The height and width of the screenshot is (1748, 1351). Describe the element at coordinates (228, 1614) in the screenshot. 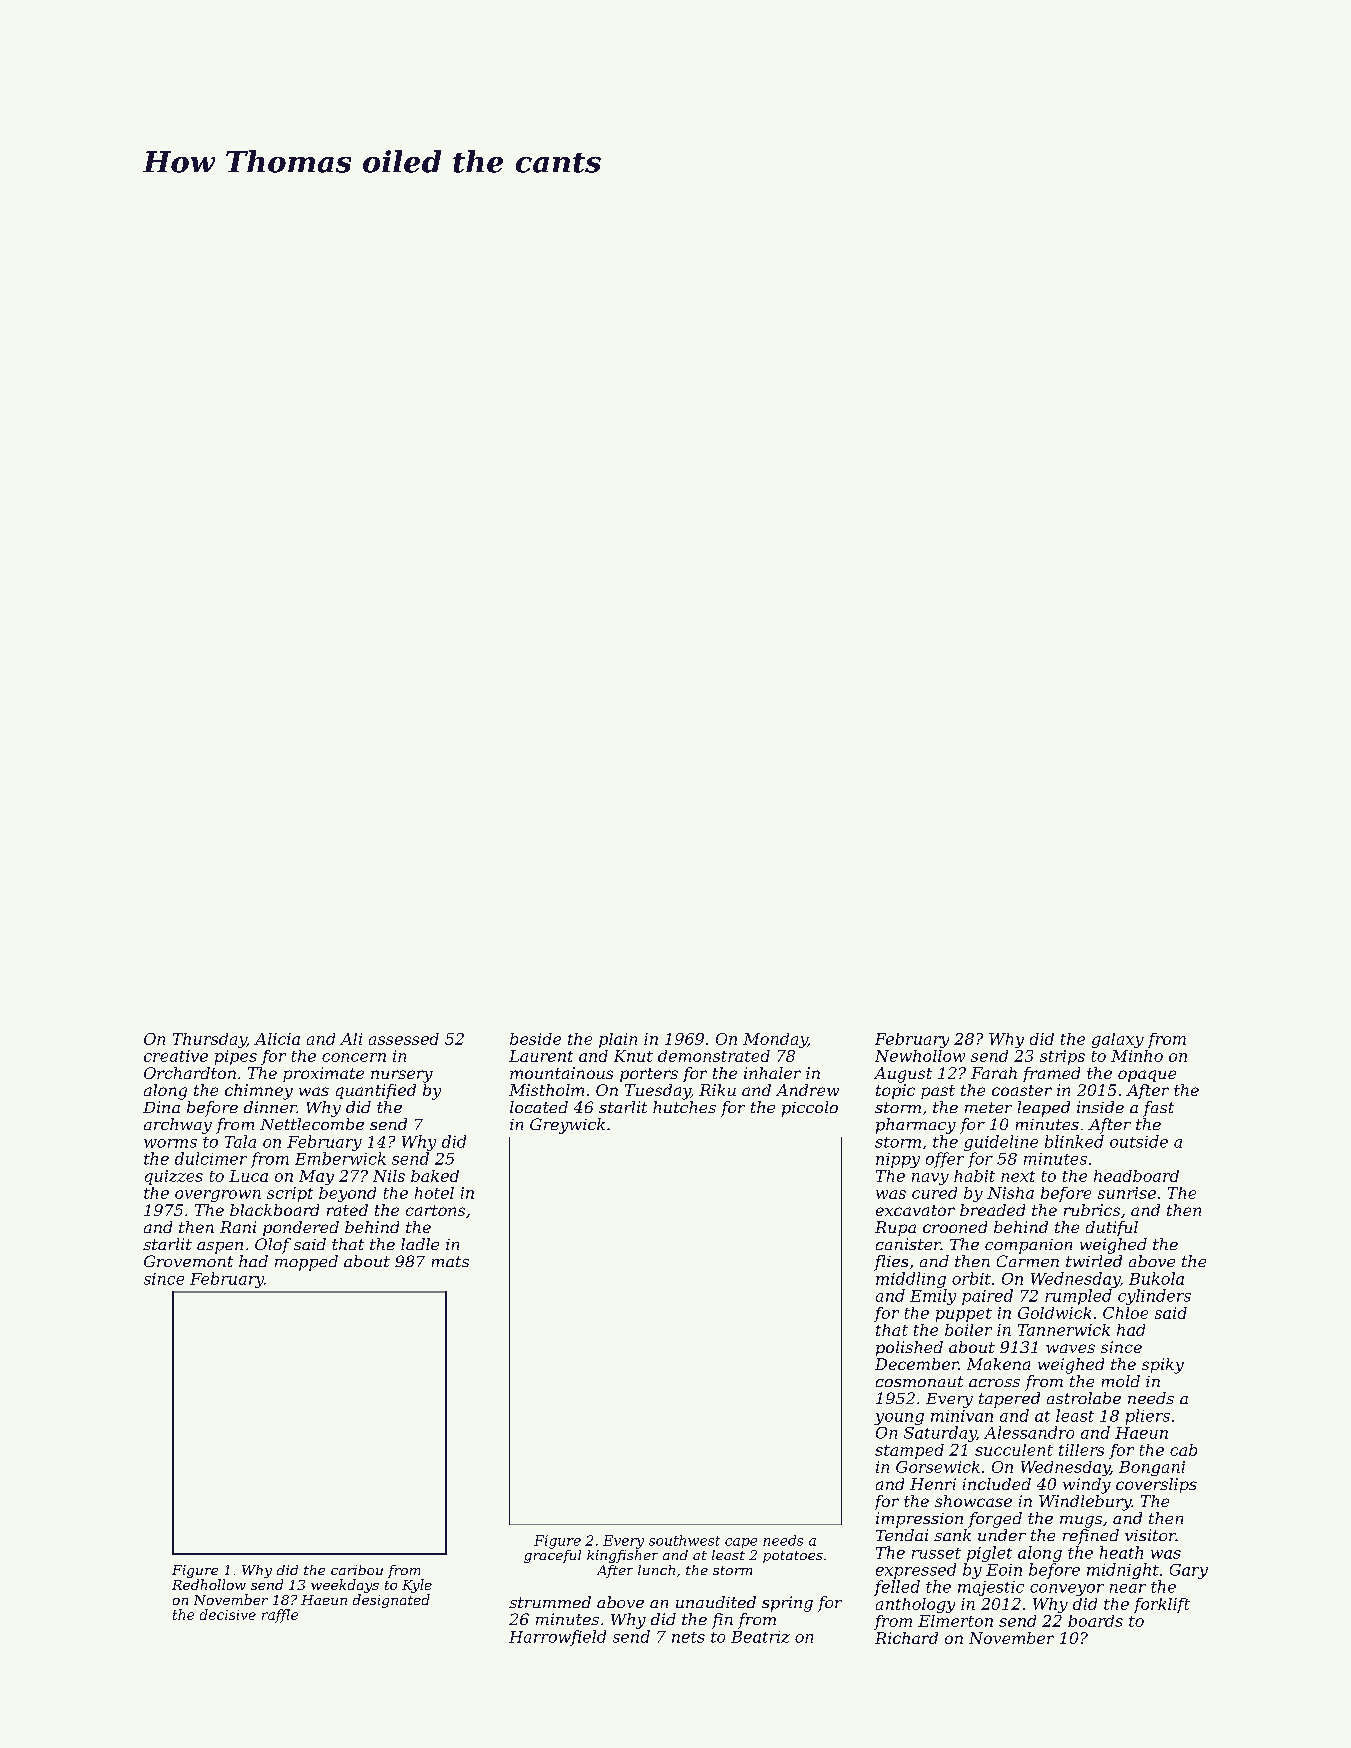

I see `decisive` at that location.
